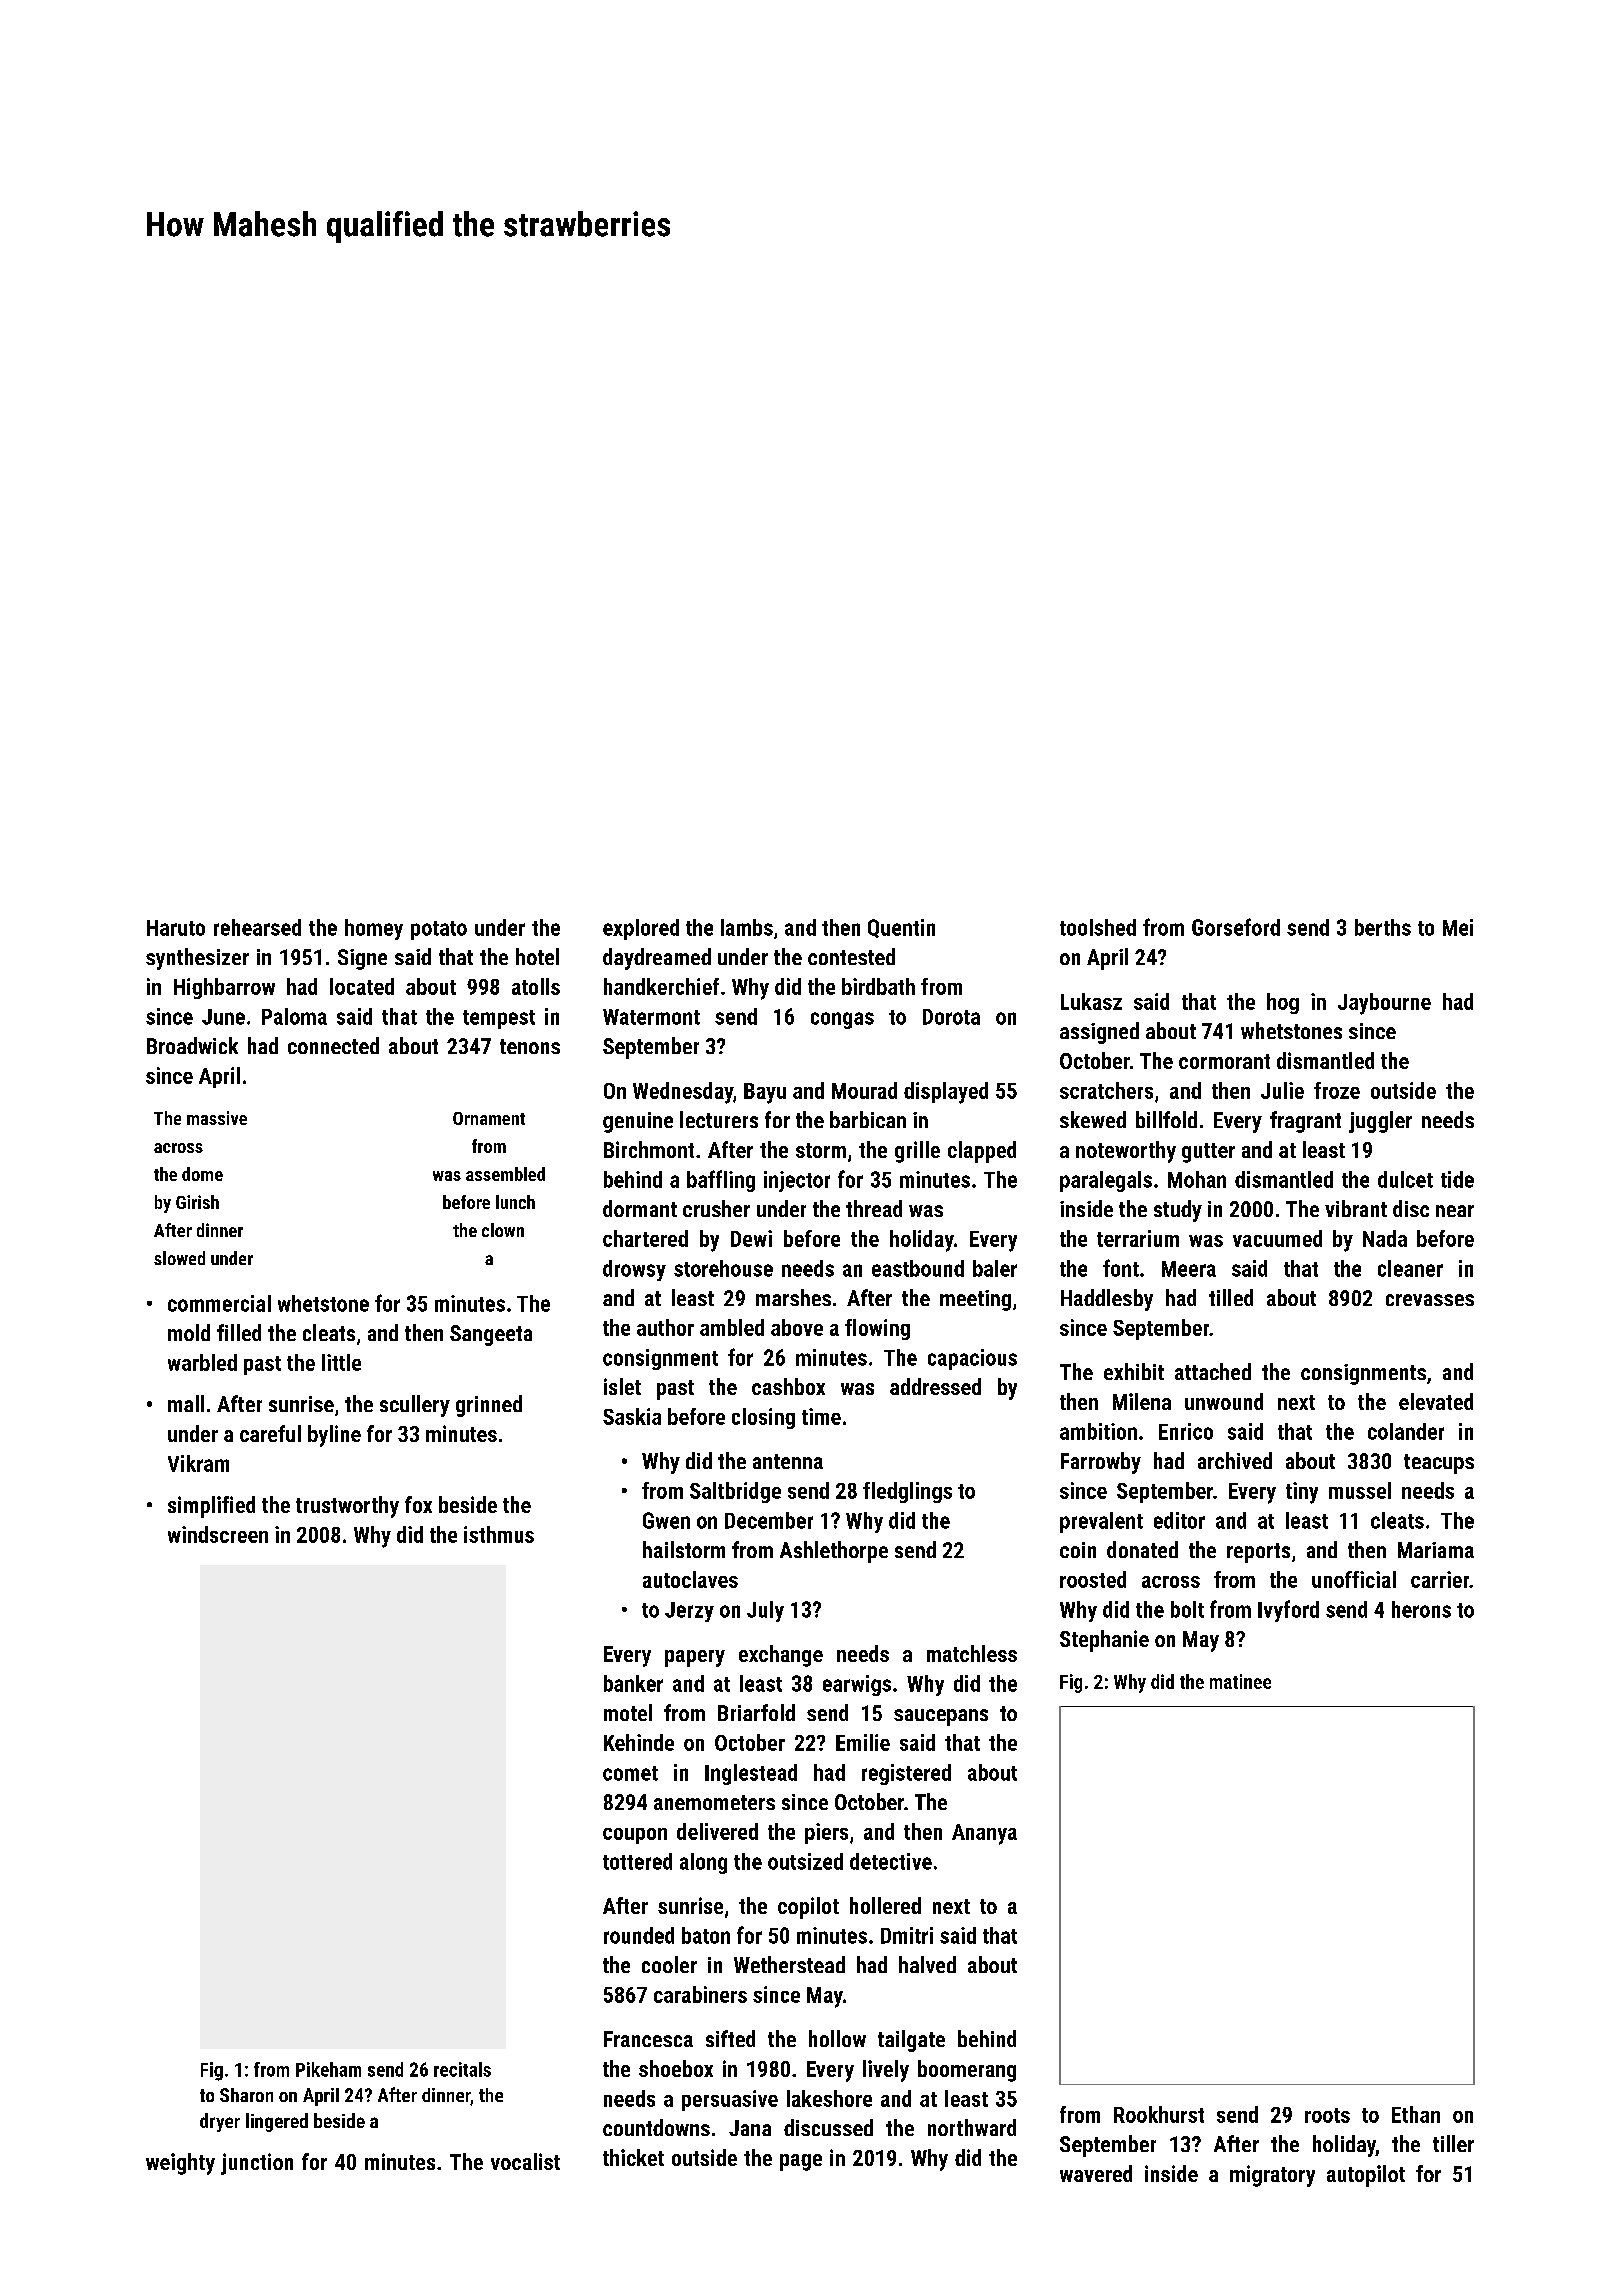  What do you see at coordinates (972, 2127) in the page?
I see `northward` at bounding box center [972, 2127].
